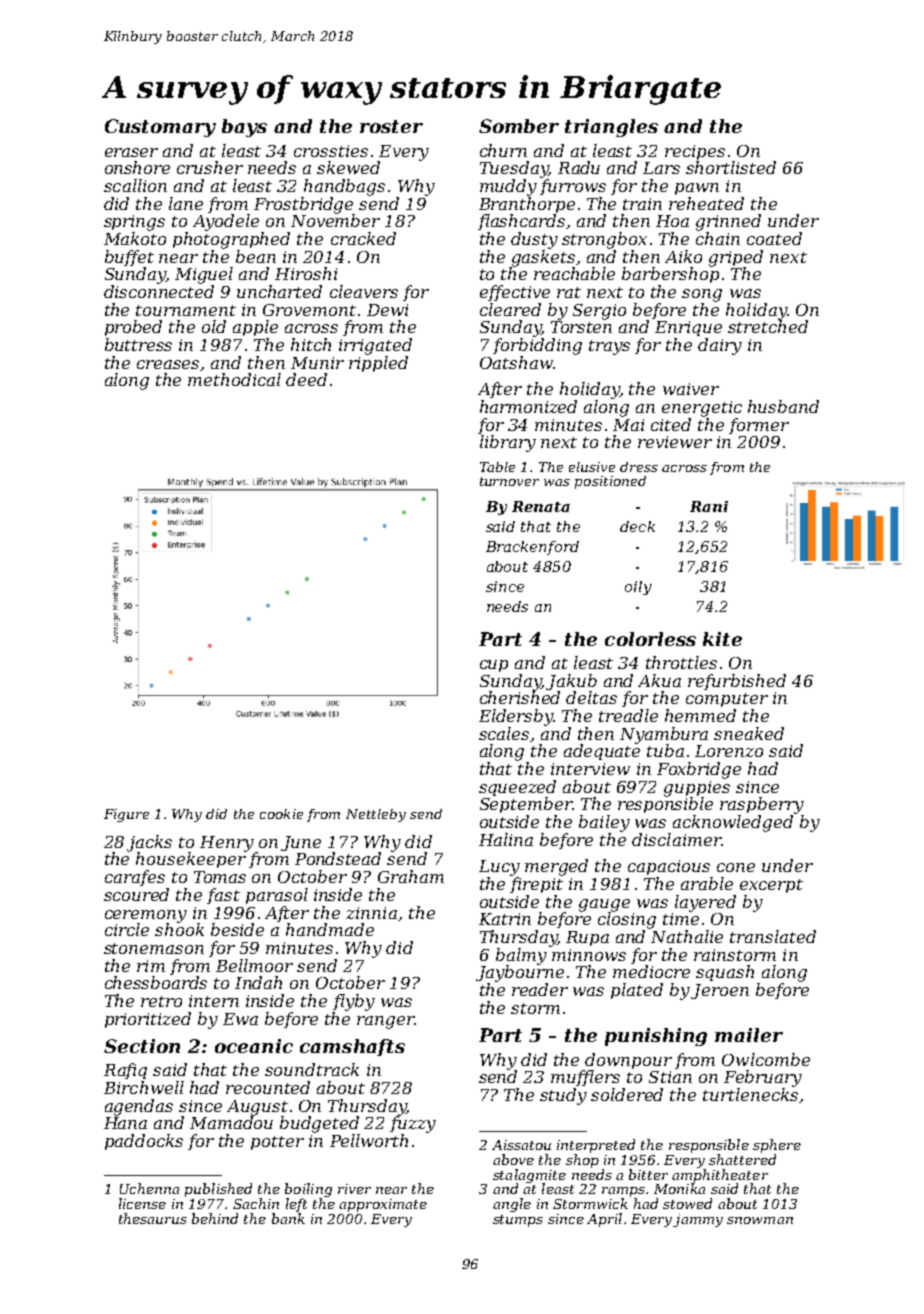 The image size is (924, 1314). Describe the element at coordinates (142, 1203) in the document. I see `license` at that location.
